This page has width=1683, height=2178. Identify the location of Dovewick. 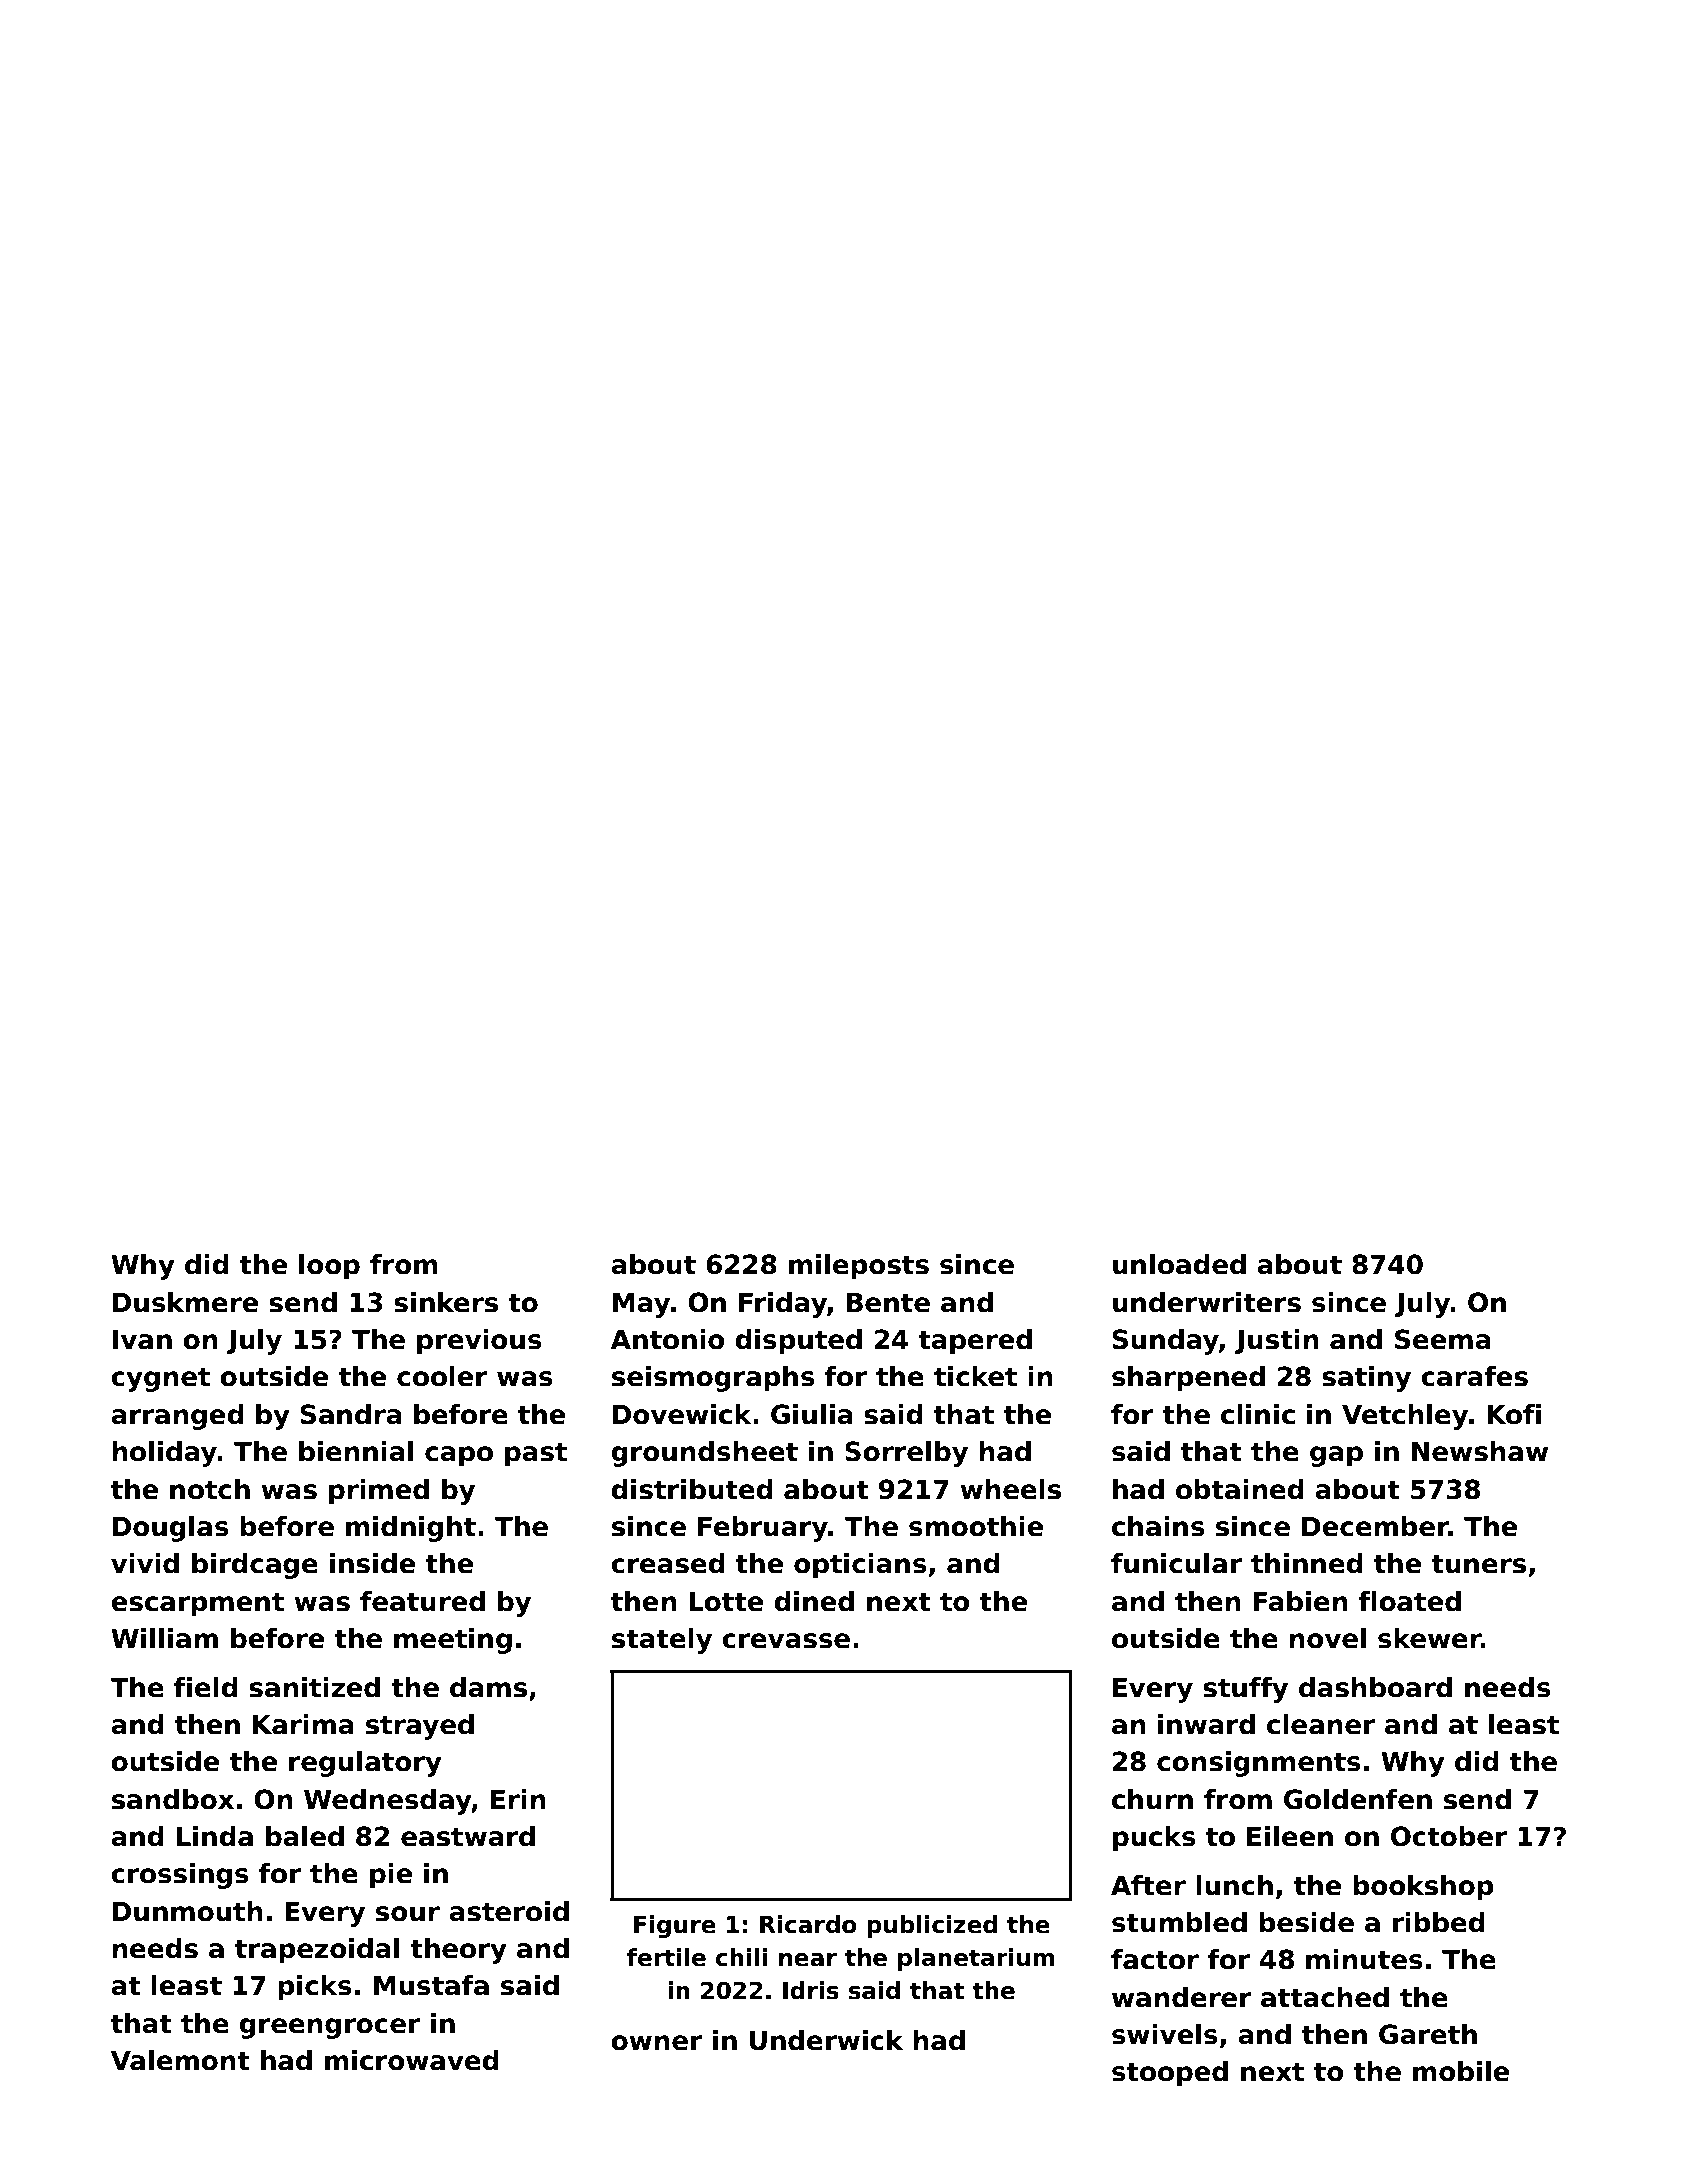
(682, 1414).
